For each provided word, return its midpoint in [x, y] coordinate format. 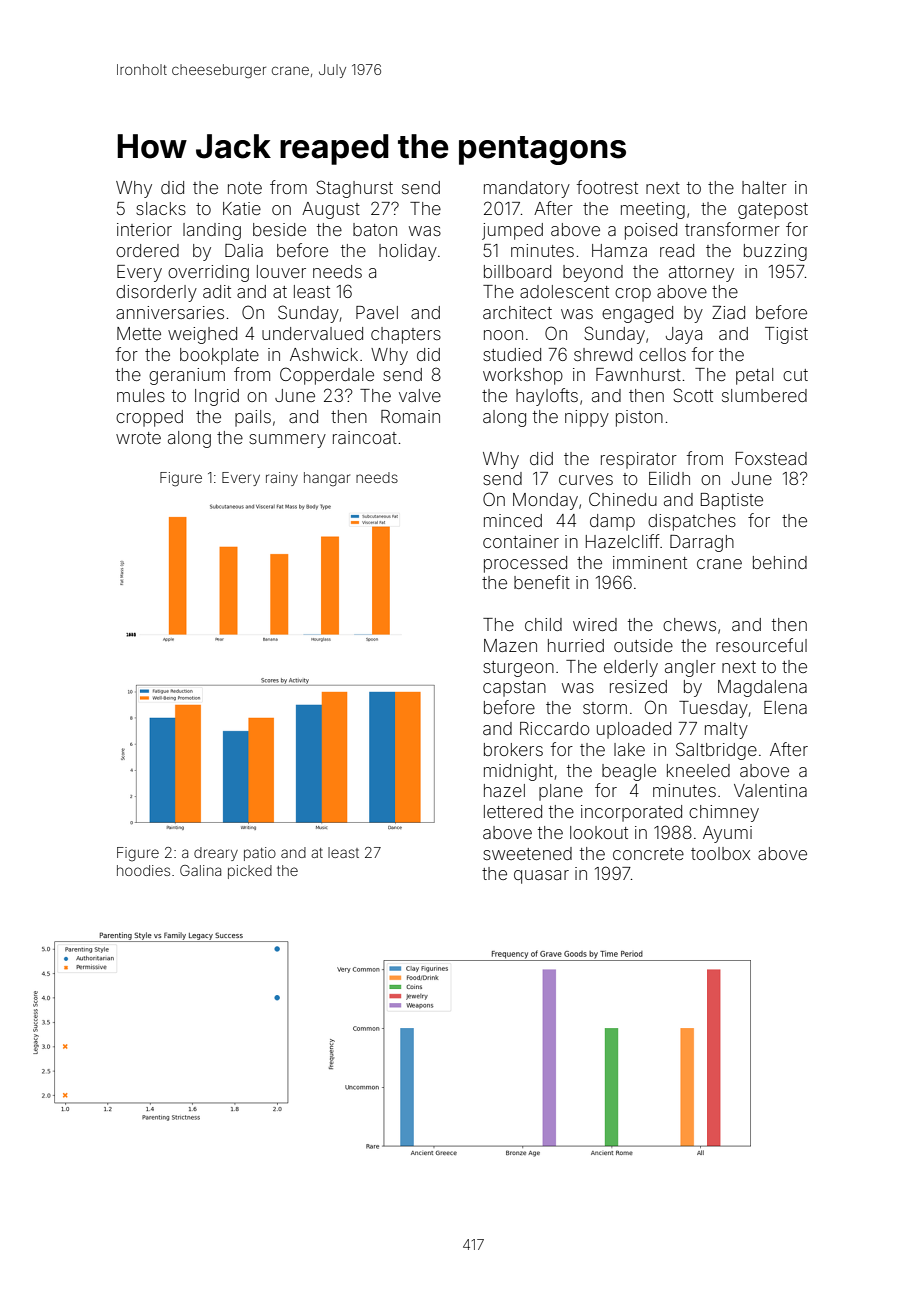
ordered [147, 250]
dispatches [692, 522]
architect [517, 312]
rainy [282, 479]
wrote [138, 438]
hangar [327, 479]
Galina [200, 870]
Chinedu [623, 499]
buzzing [775, 252]
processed [525, 564]
